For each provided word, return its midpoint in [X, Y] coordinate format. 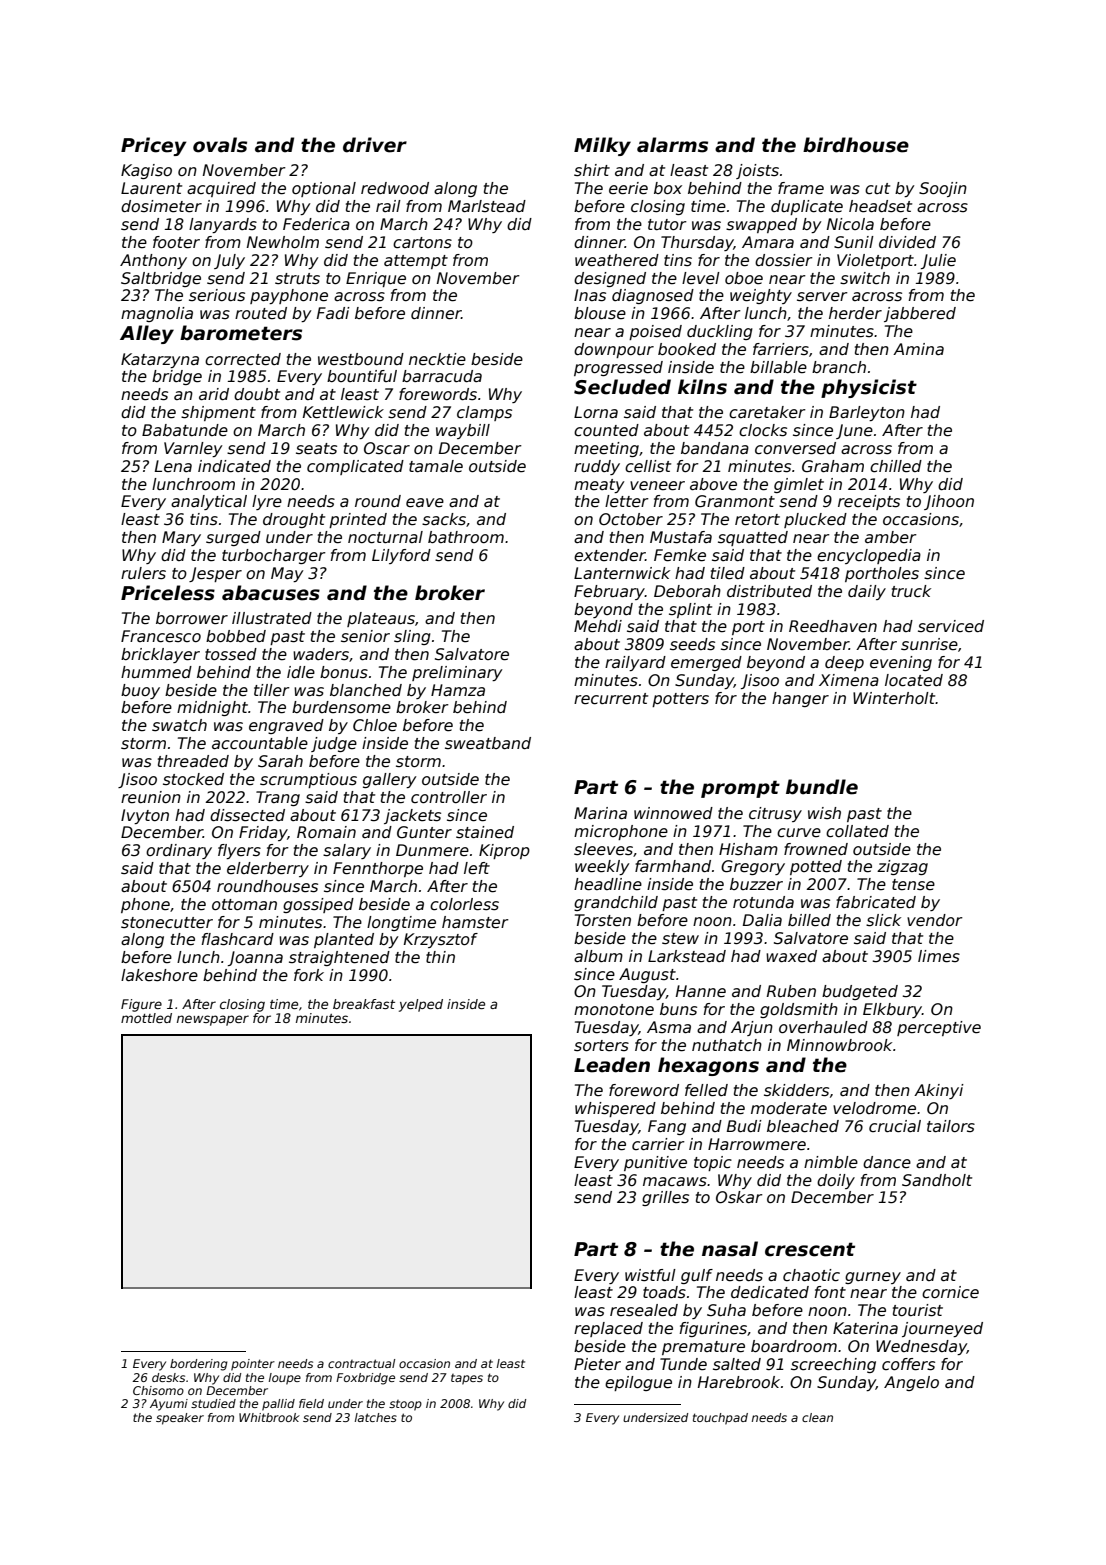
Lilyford [401, 556]
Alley [147, 334]
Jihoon [949, 502]
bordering [199, 1365]
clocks [763, 430]
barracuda [442, 376]
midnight [212, 708]
